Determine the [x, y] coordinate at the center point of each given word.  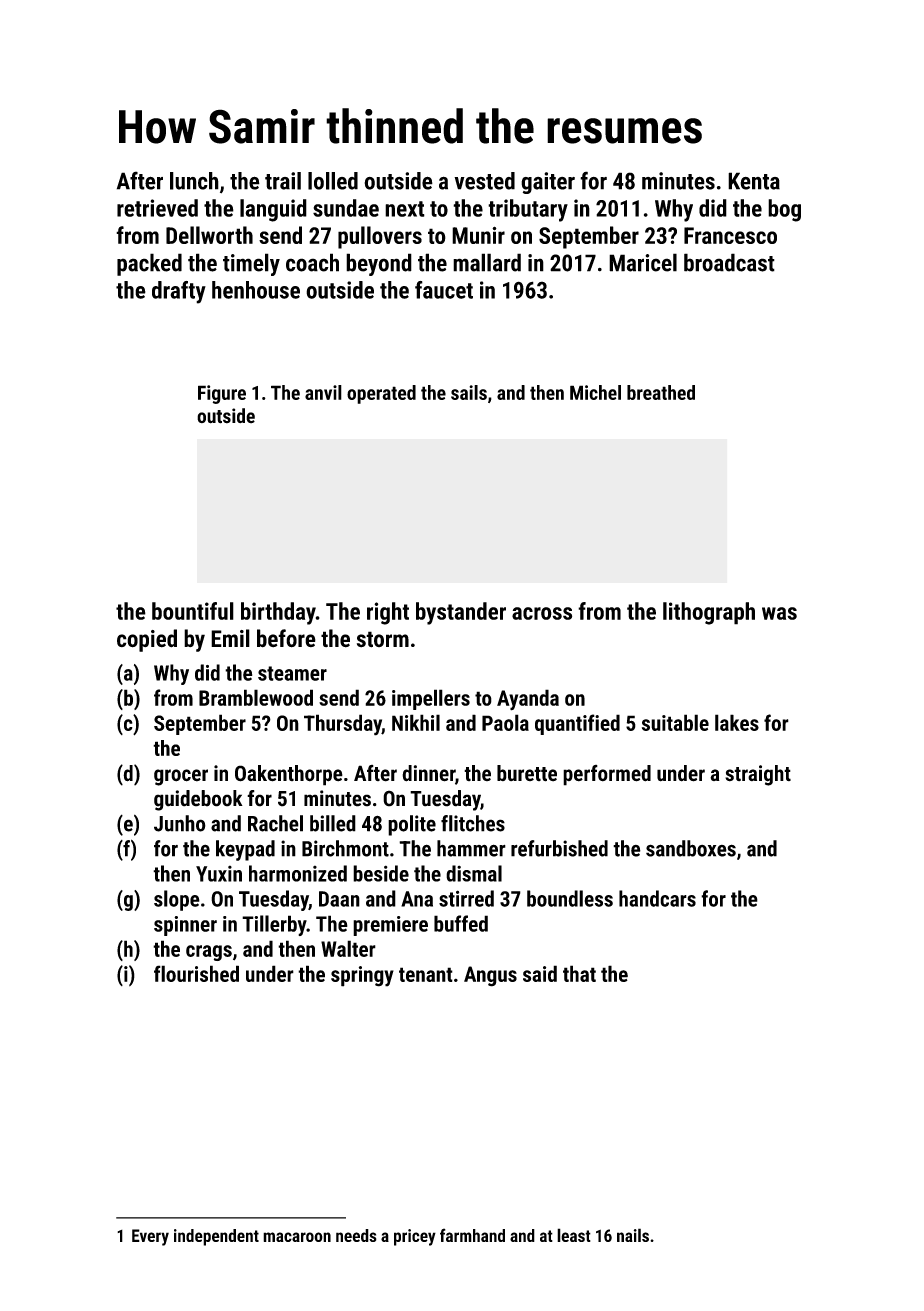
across [542, 613]
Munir [478, 235]
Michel [595, 392]
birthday [278, 613]
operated [381, 394]
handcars [657, 898]
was [779, 613]
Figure [222, 394]
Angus [490, 976]
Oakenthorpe [289, 775]
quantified [577, 724]
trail [283, 181]
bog [784, 210]
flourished [196, 973]
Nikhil [416, 722]
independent [216, 1237]
